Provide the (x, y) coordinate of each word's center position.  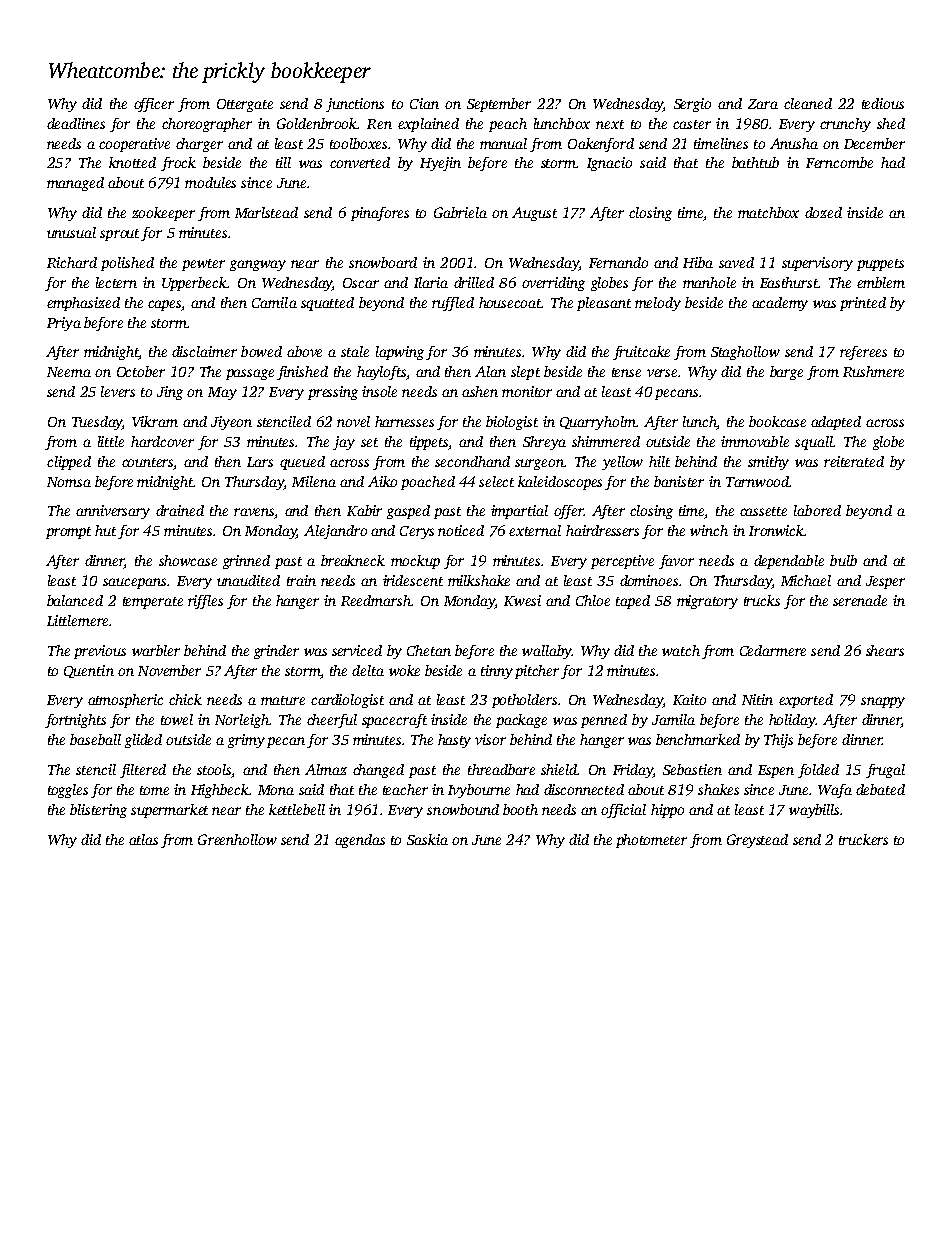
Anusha (794, 143)
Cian (424, 103)
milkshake (479, 580)
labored (817, 510)
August (534, 214)
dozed (823, 212)
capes (165, 305)
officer (154, 105)
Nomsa (69, 482)
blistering (98, 811)
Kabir (364, 510)
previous (100, 652)
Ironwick (776, 530)
